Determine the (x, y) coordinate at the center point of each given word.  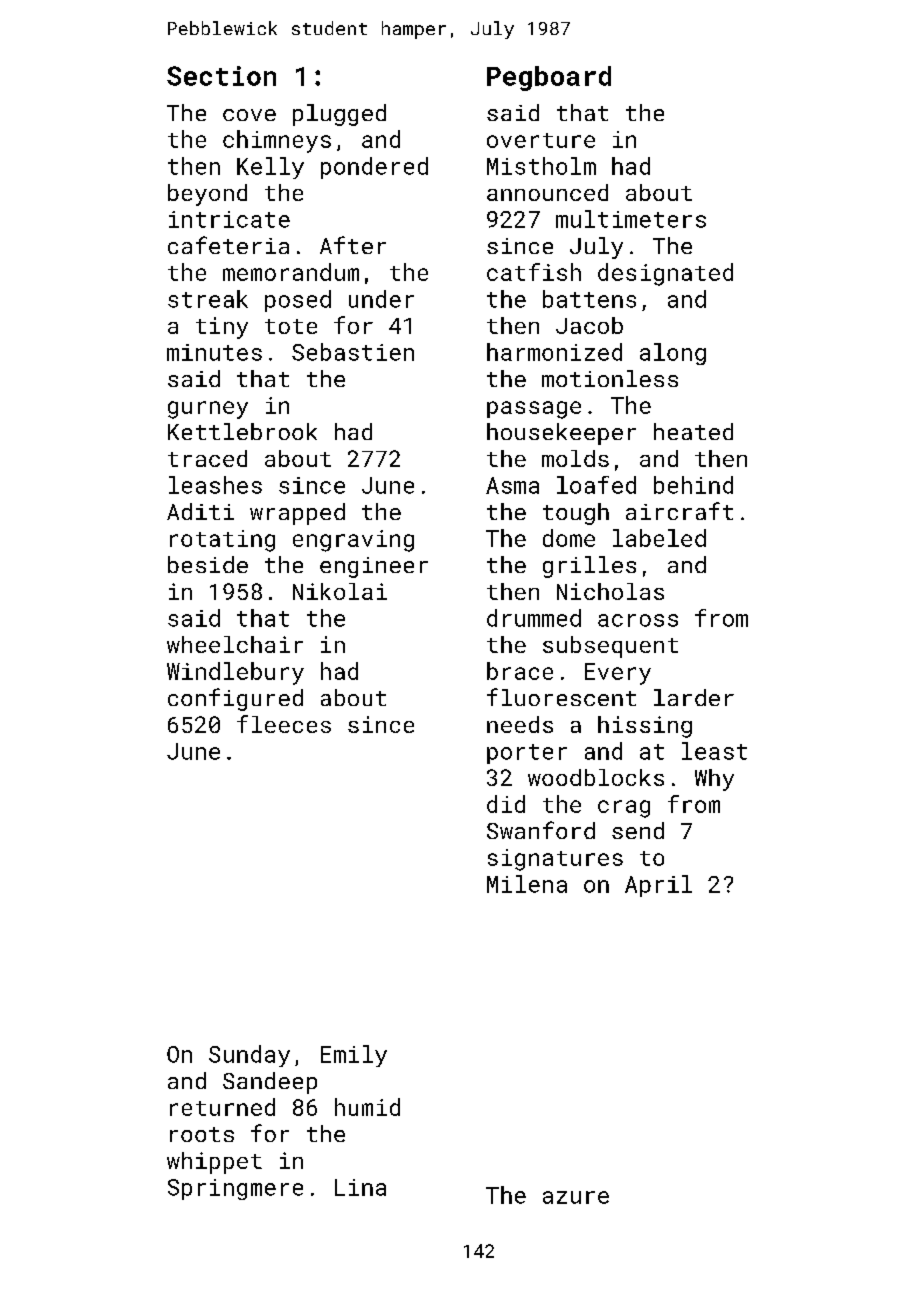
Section (221, 76)
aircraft (679, 511)
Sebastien (353, 352)
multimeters (631, 219)
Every (618, 674)
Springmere (235, 1189)
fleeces (284, 724)
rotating (222, 541)
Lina (360, 1187)
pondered (374, 168)
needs (520, 724)
